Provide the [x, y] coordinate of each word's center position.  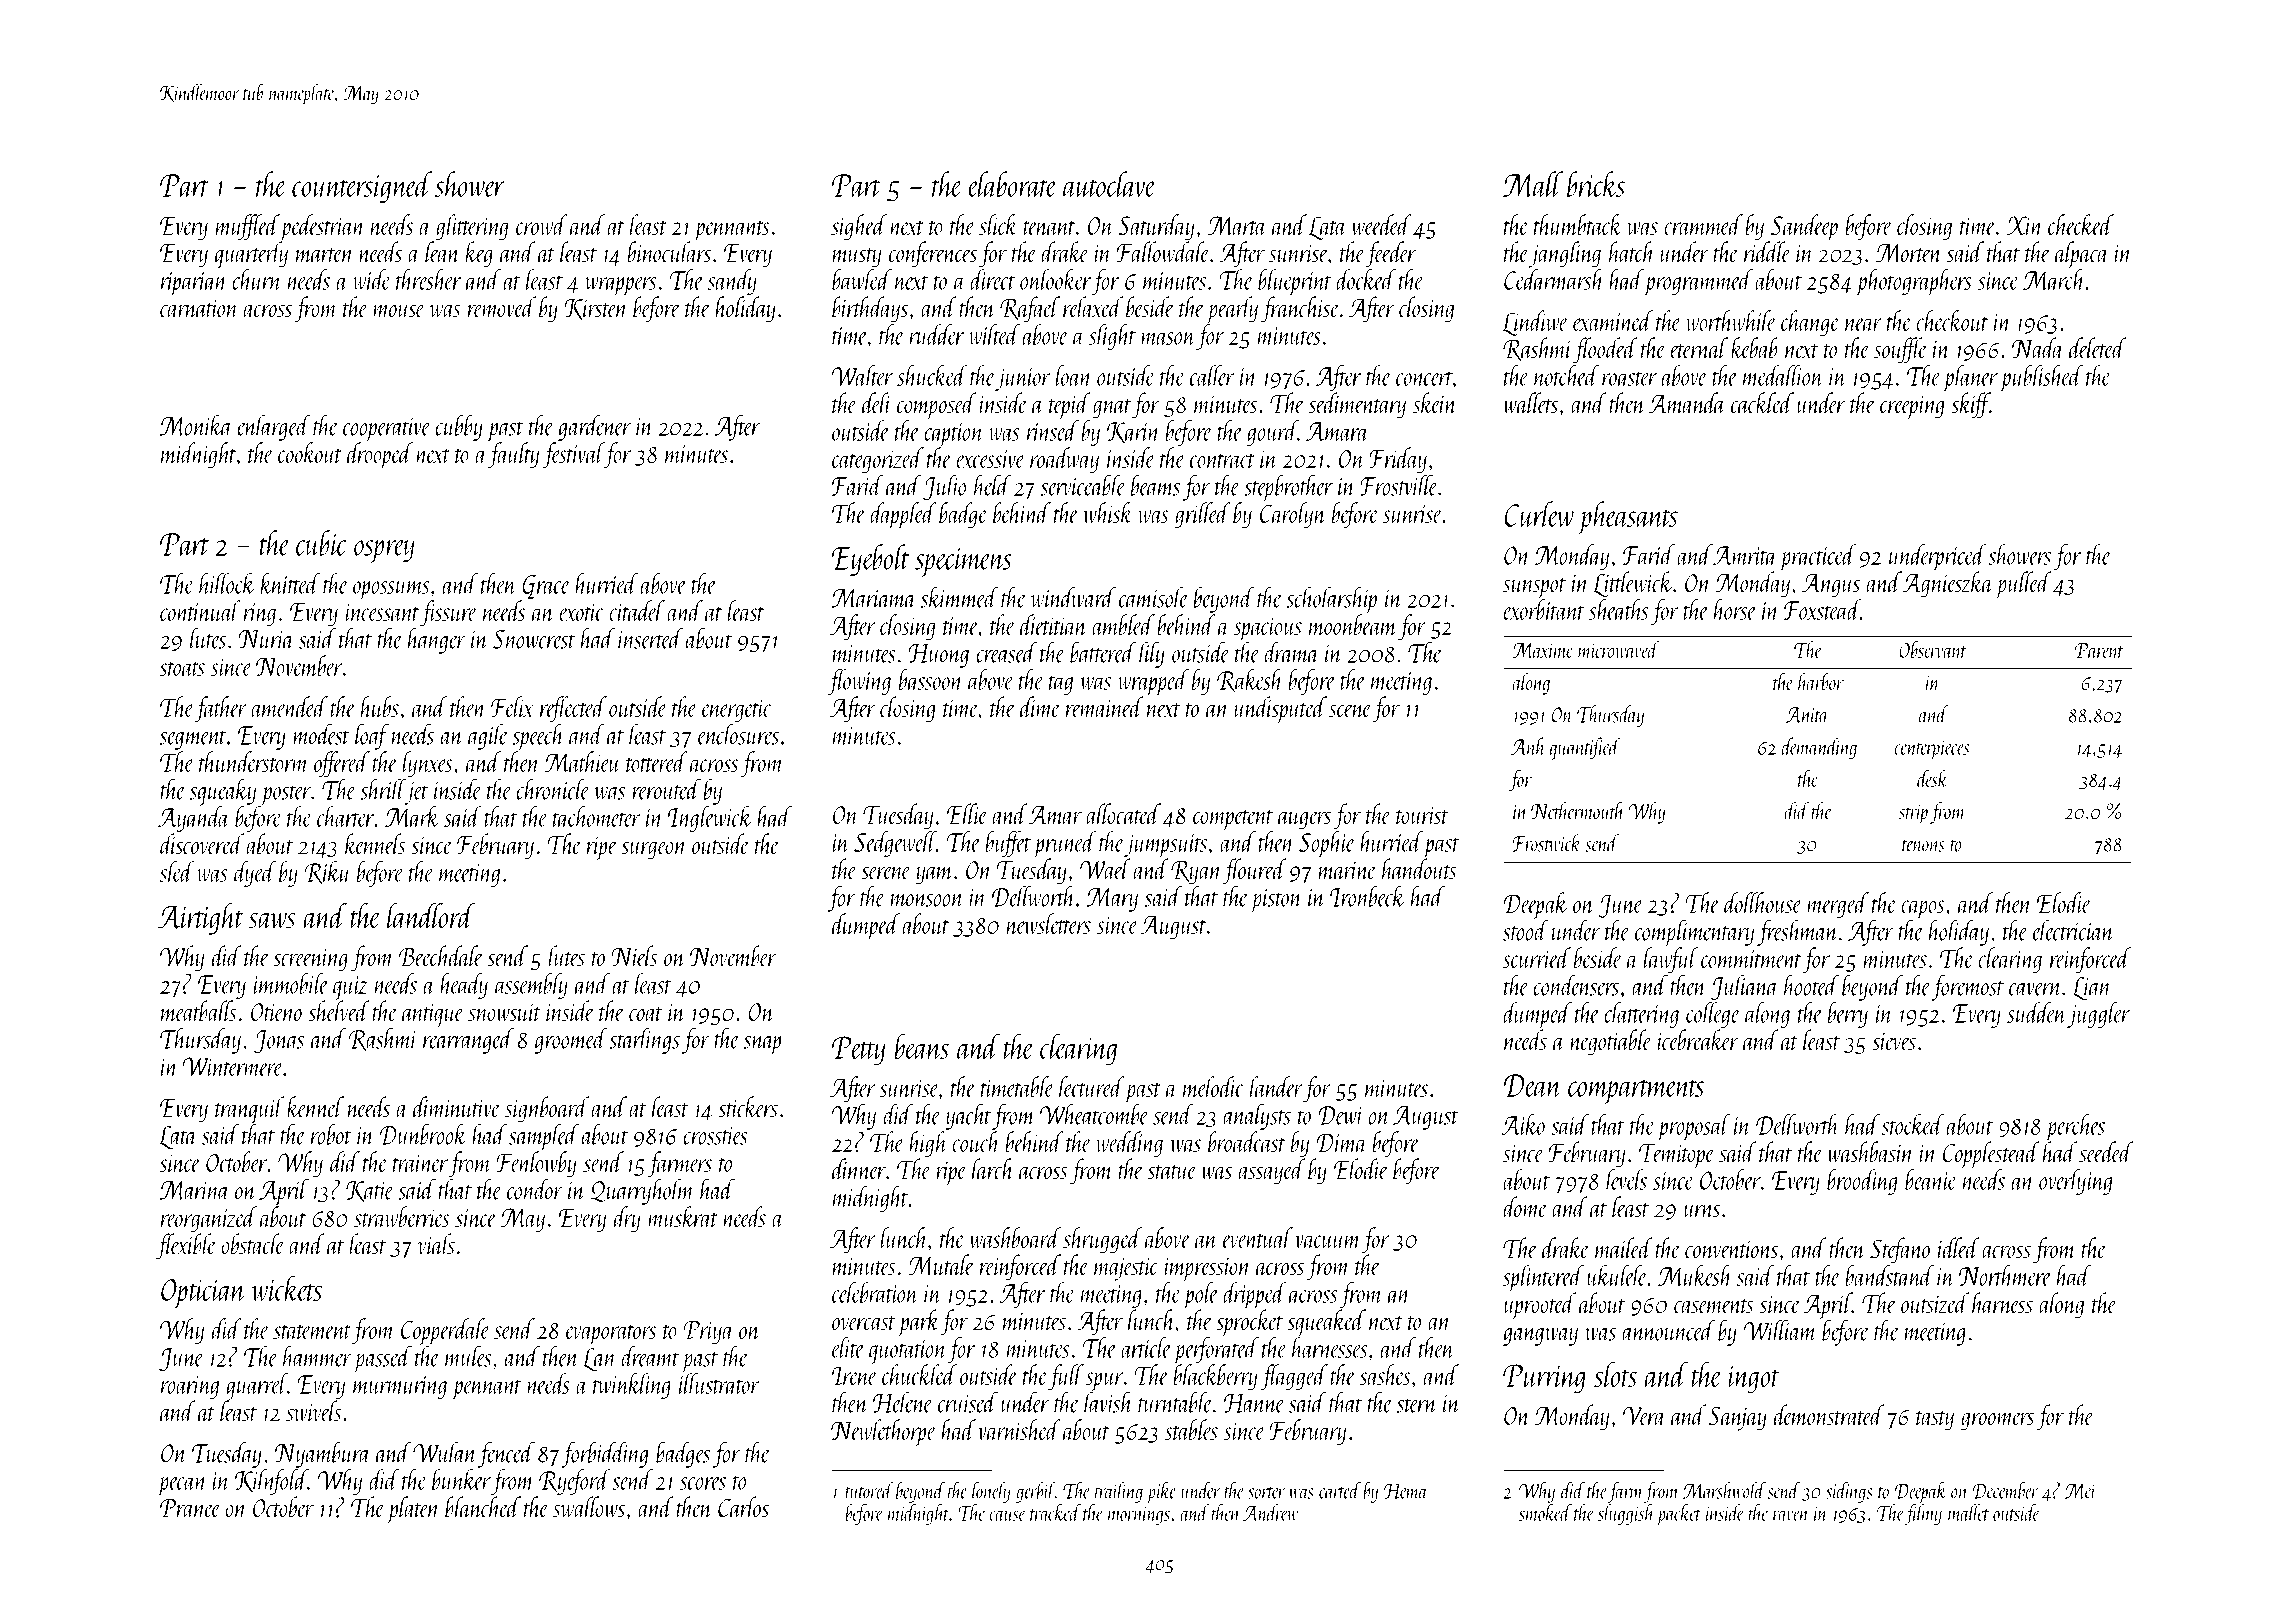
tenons [1923, 846]
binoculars [669, 252]
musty [857, 258]
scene [1350, 711]
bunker [461, 1479]
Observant [1933, 649]
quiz [350, 988]
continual [200, 610]
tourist [1422, 816]
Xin [2025, 225]
